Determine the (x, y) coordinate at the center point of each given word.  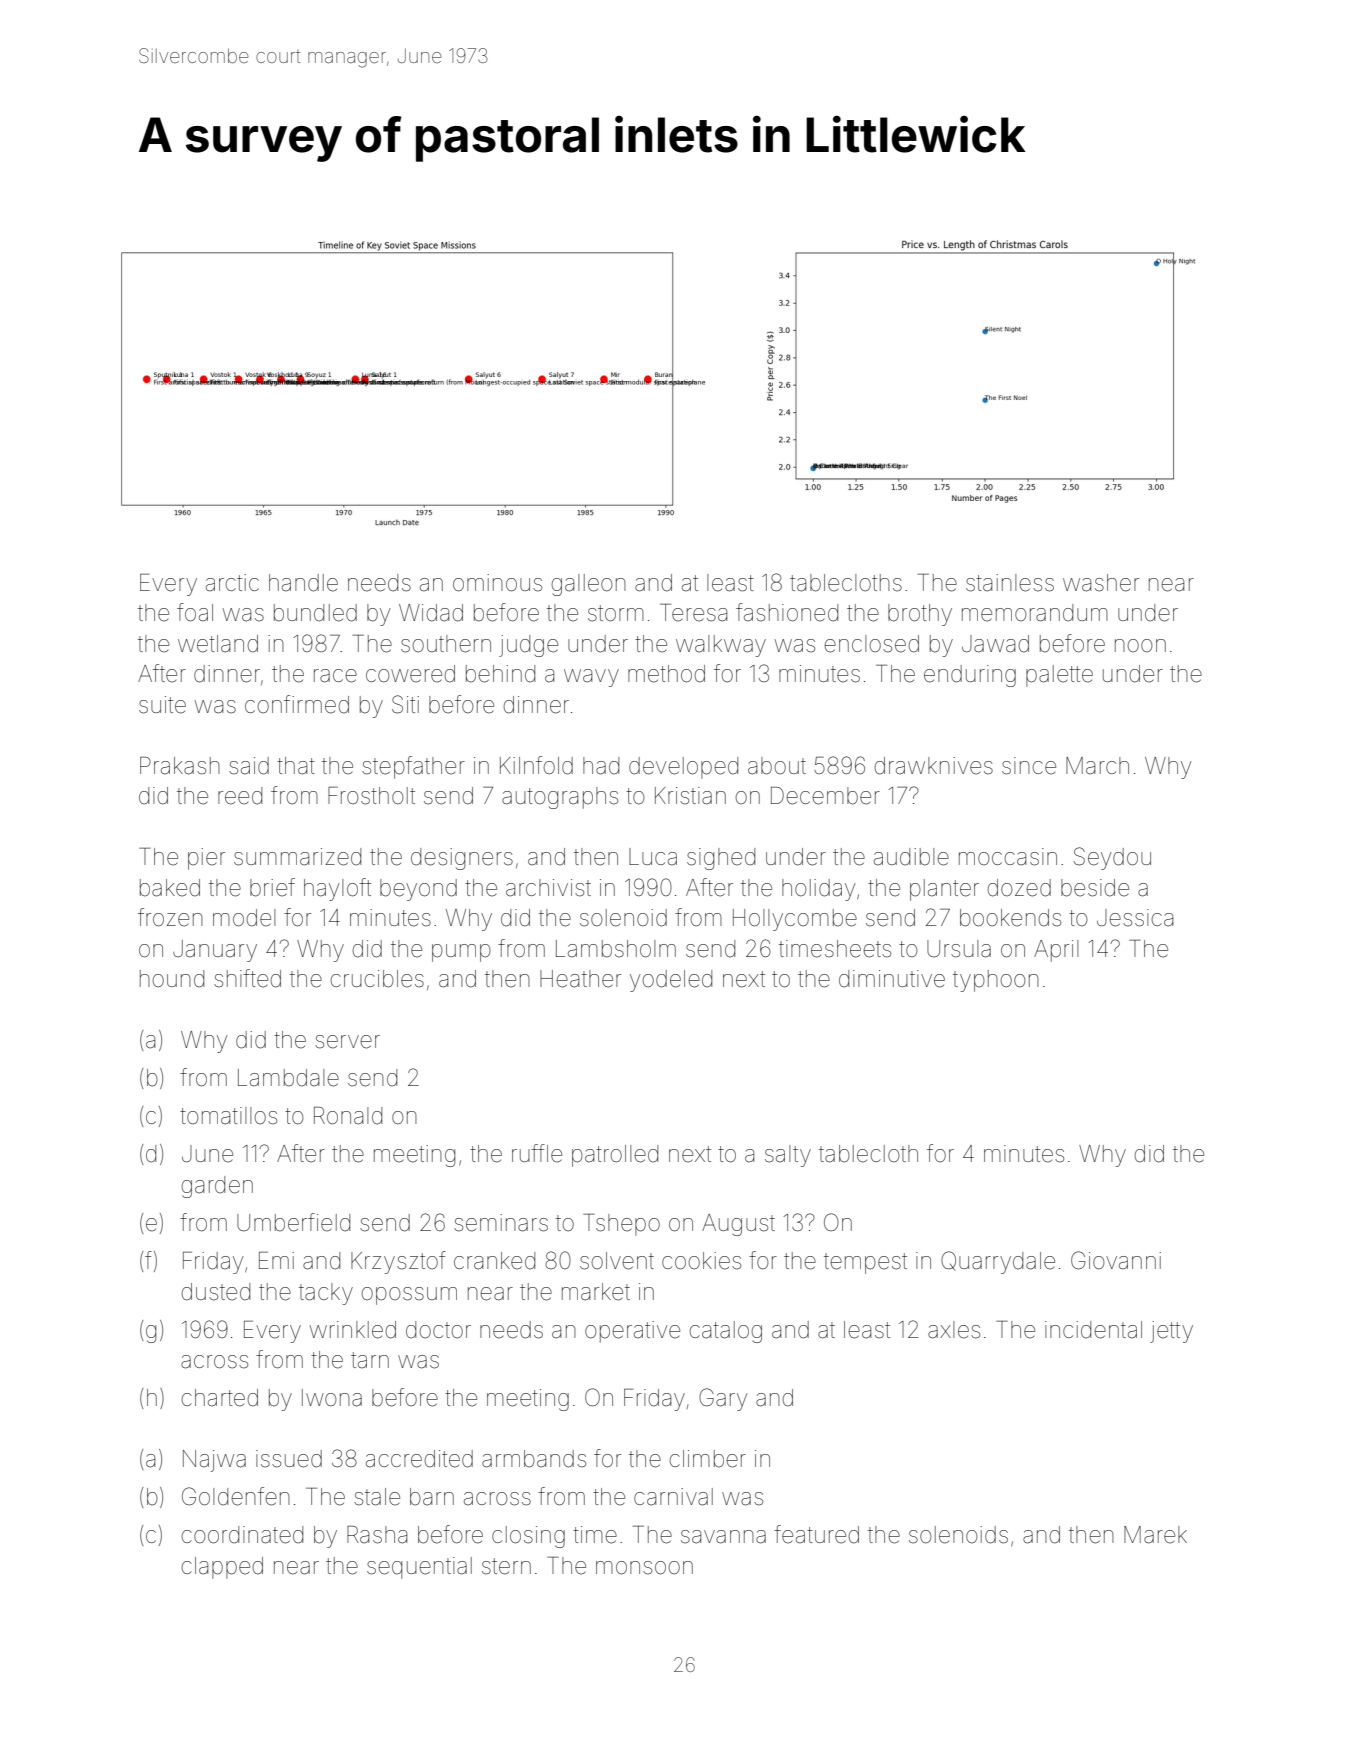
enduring (970, 676)
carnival (673, 1497)
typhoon (996, 981)
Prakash (180, 766)
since (1029, 766)
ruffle (537, 1153)
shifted (247, 978)
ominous (497, 583)
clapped (222, 1568)
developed (683, 768)
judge (528, 646)
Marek (1155, 1535)
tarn (370, 1360)
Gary (723, 1399)
